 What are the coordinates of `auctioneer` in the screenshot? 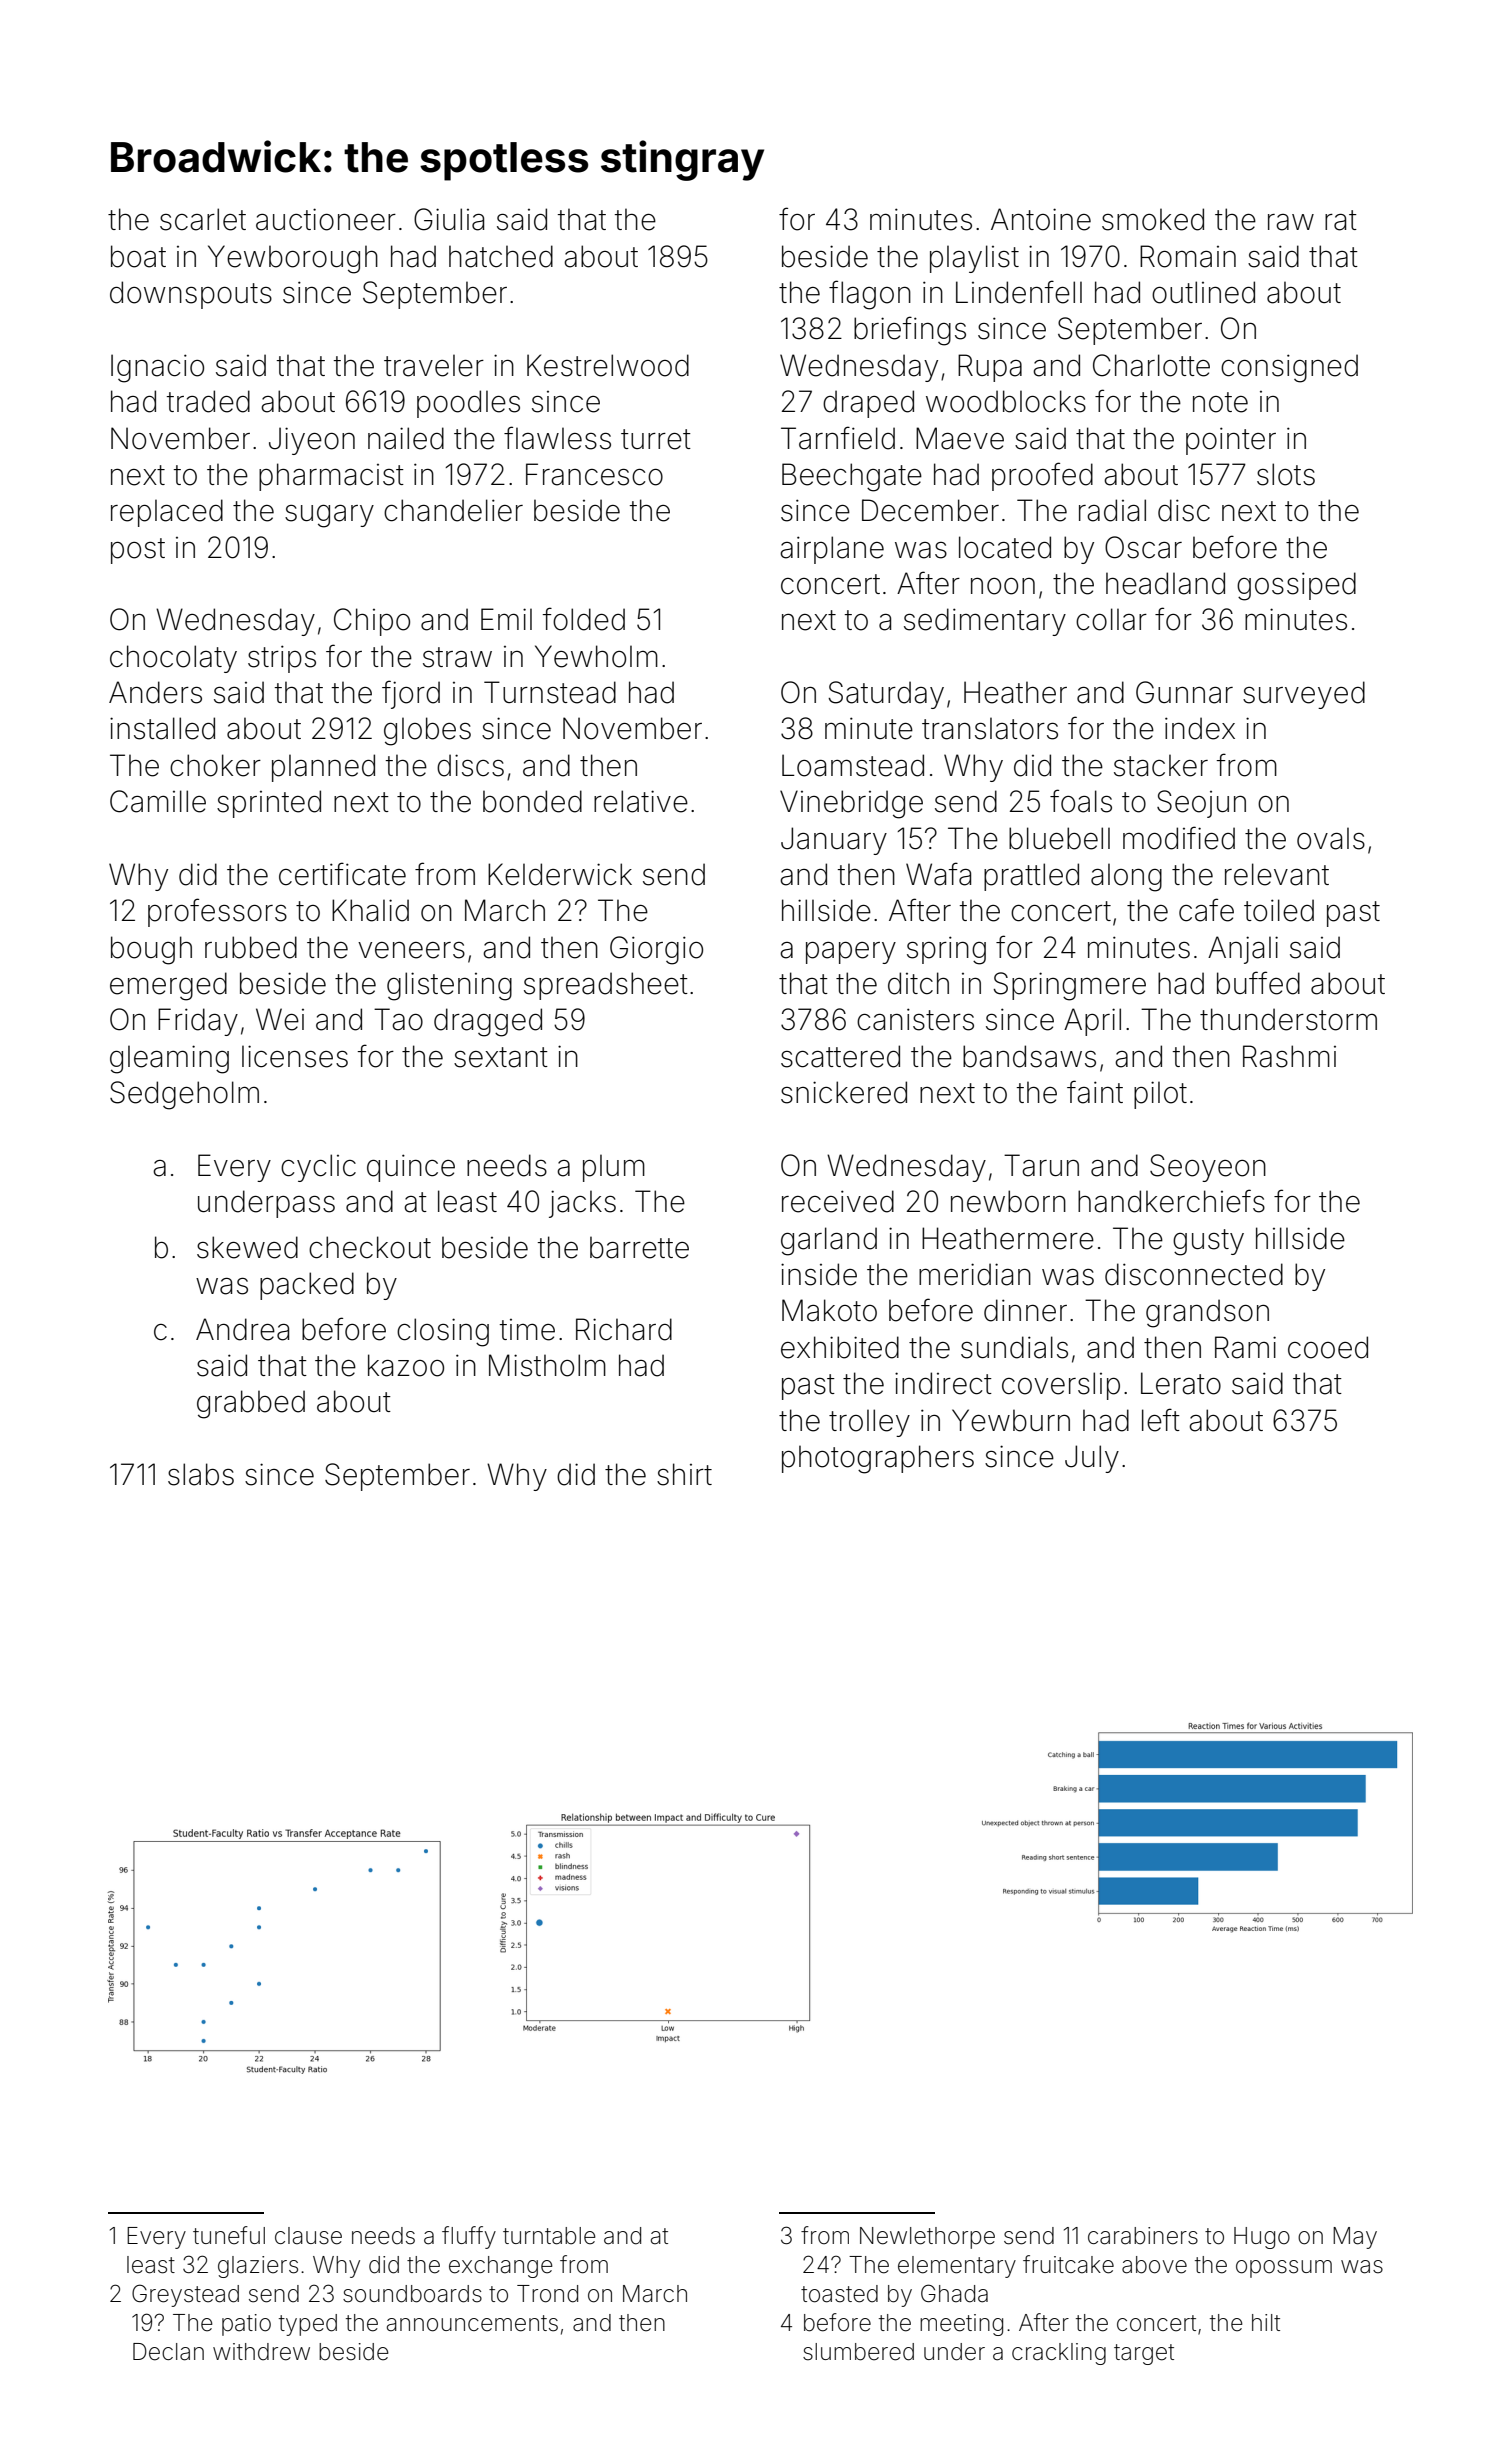 It's located at (326, 219).
